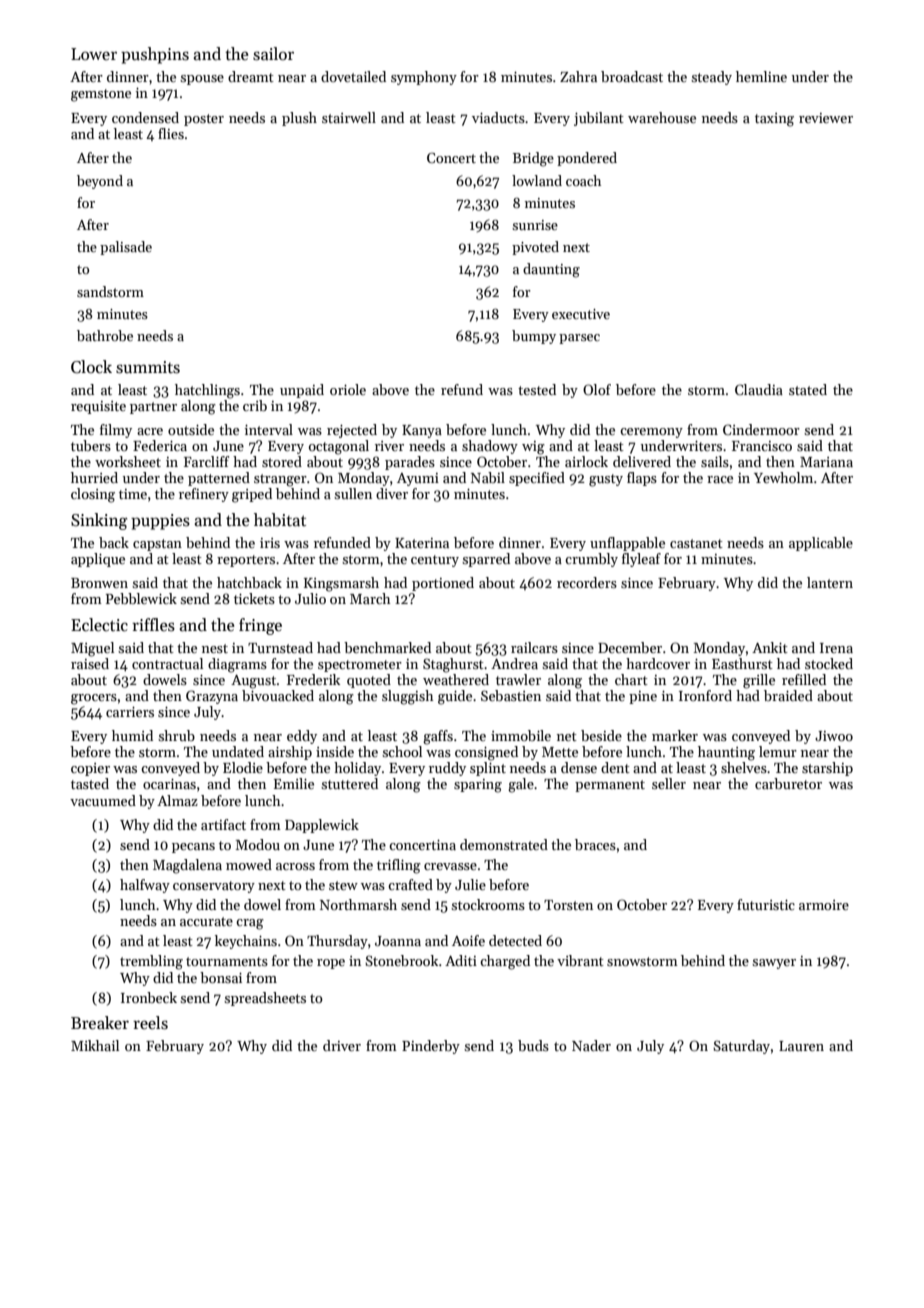  What do you see at coordinates (741, 1047) in the image?
I see `Saturday` at bounding box center [741, 1047].
